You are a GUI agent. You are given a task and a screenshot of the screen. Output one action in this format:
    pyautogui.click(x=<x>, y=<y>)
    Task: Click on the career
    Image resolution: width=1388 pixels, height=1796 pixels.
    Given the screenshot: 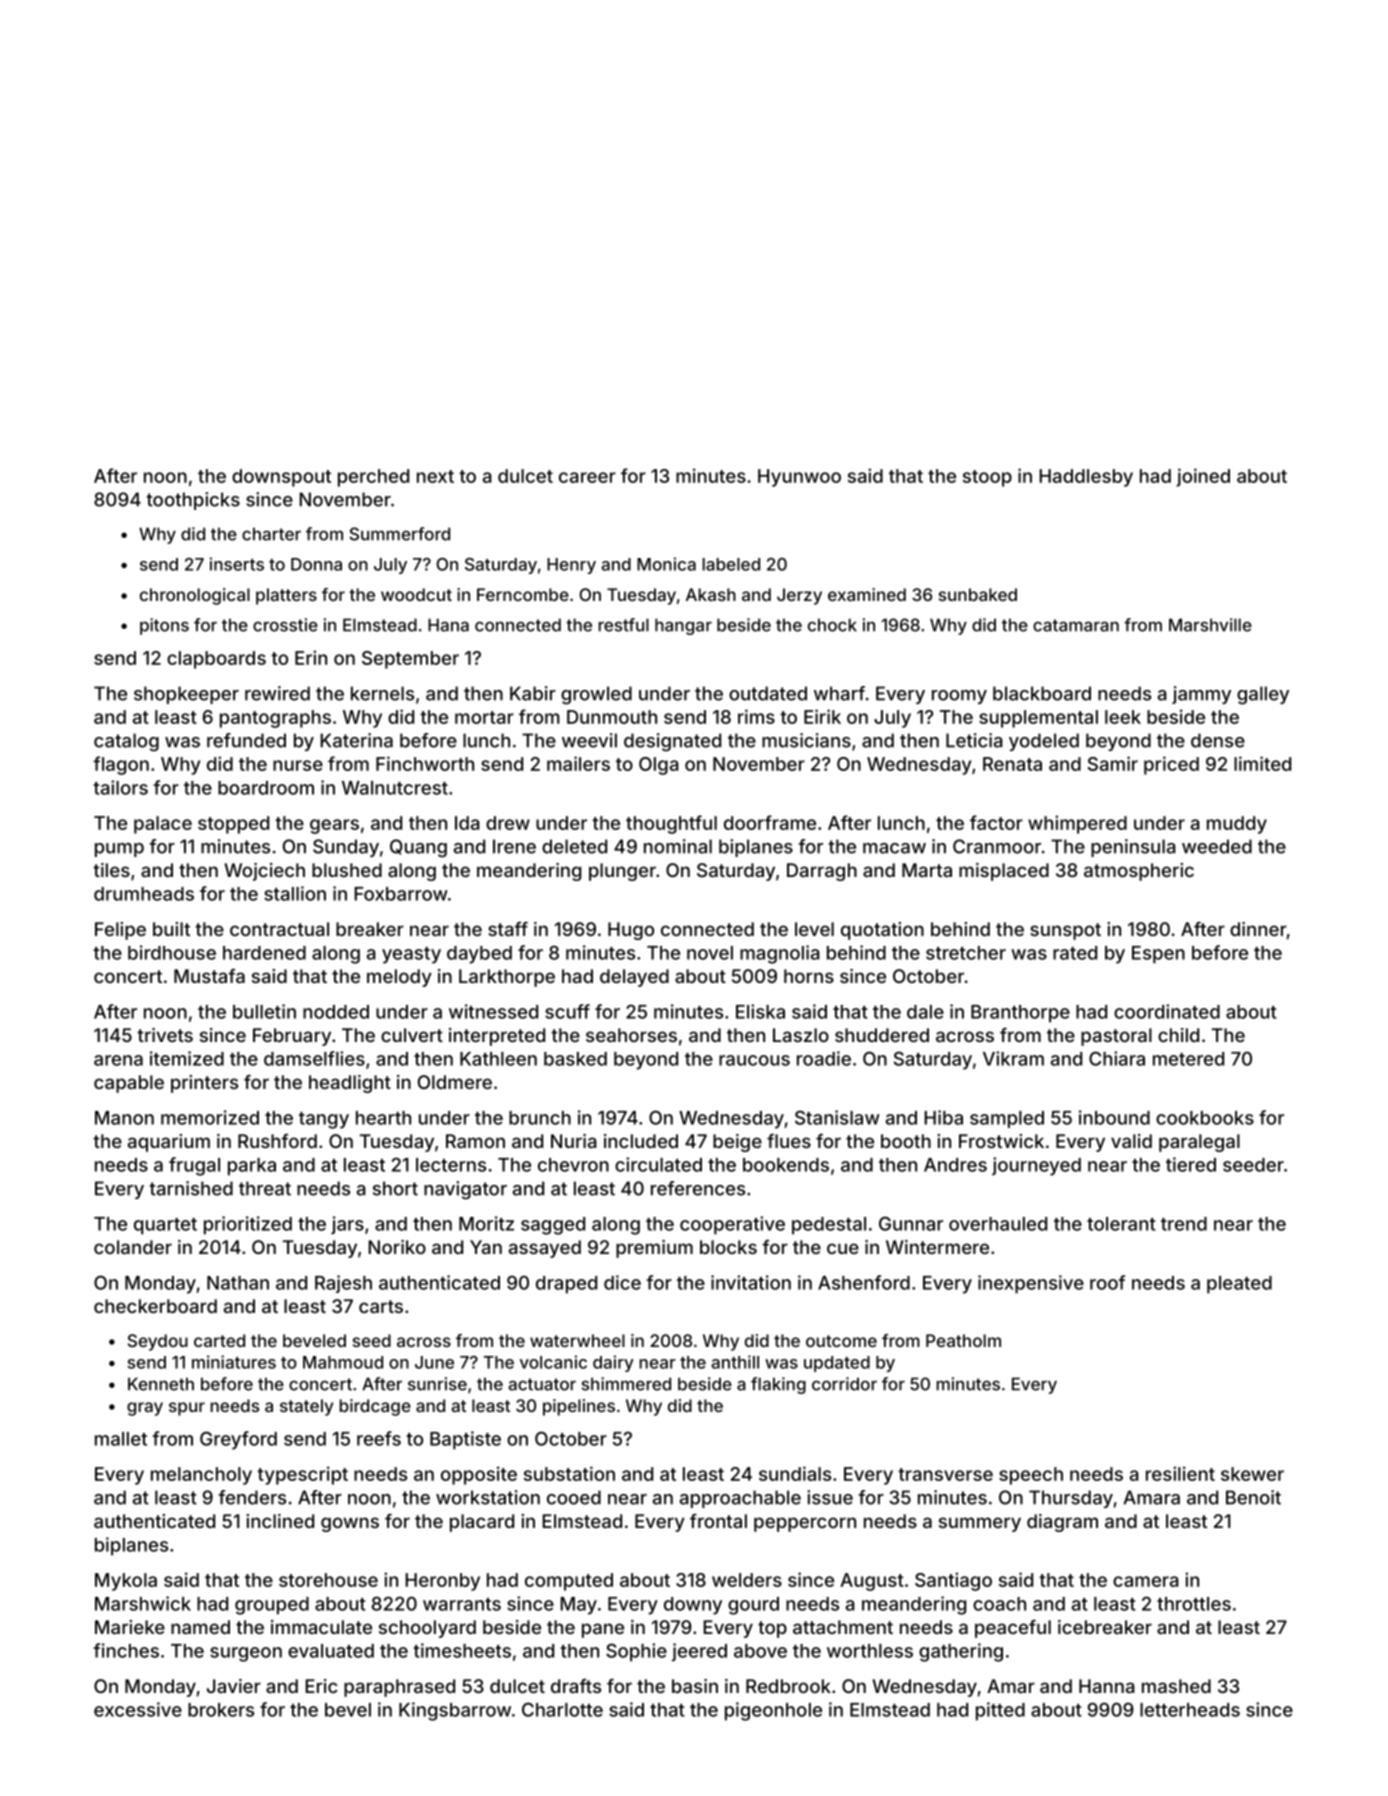 What is the action you would take?
    pyautogui.click(x=587, y=477)
